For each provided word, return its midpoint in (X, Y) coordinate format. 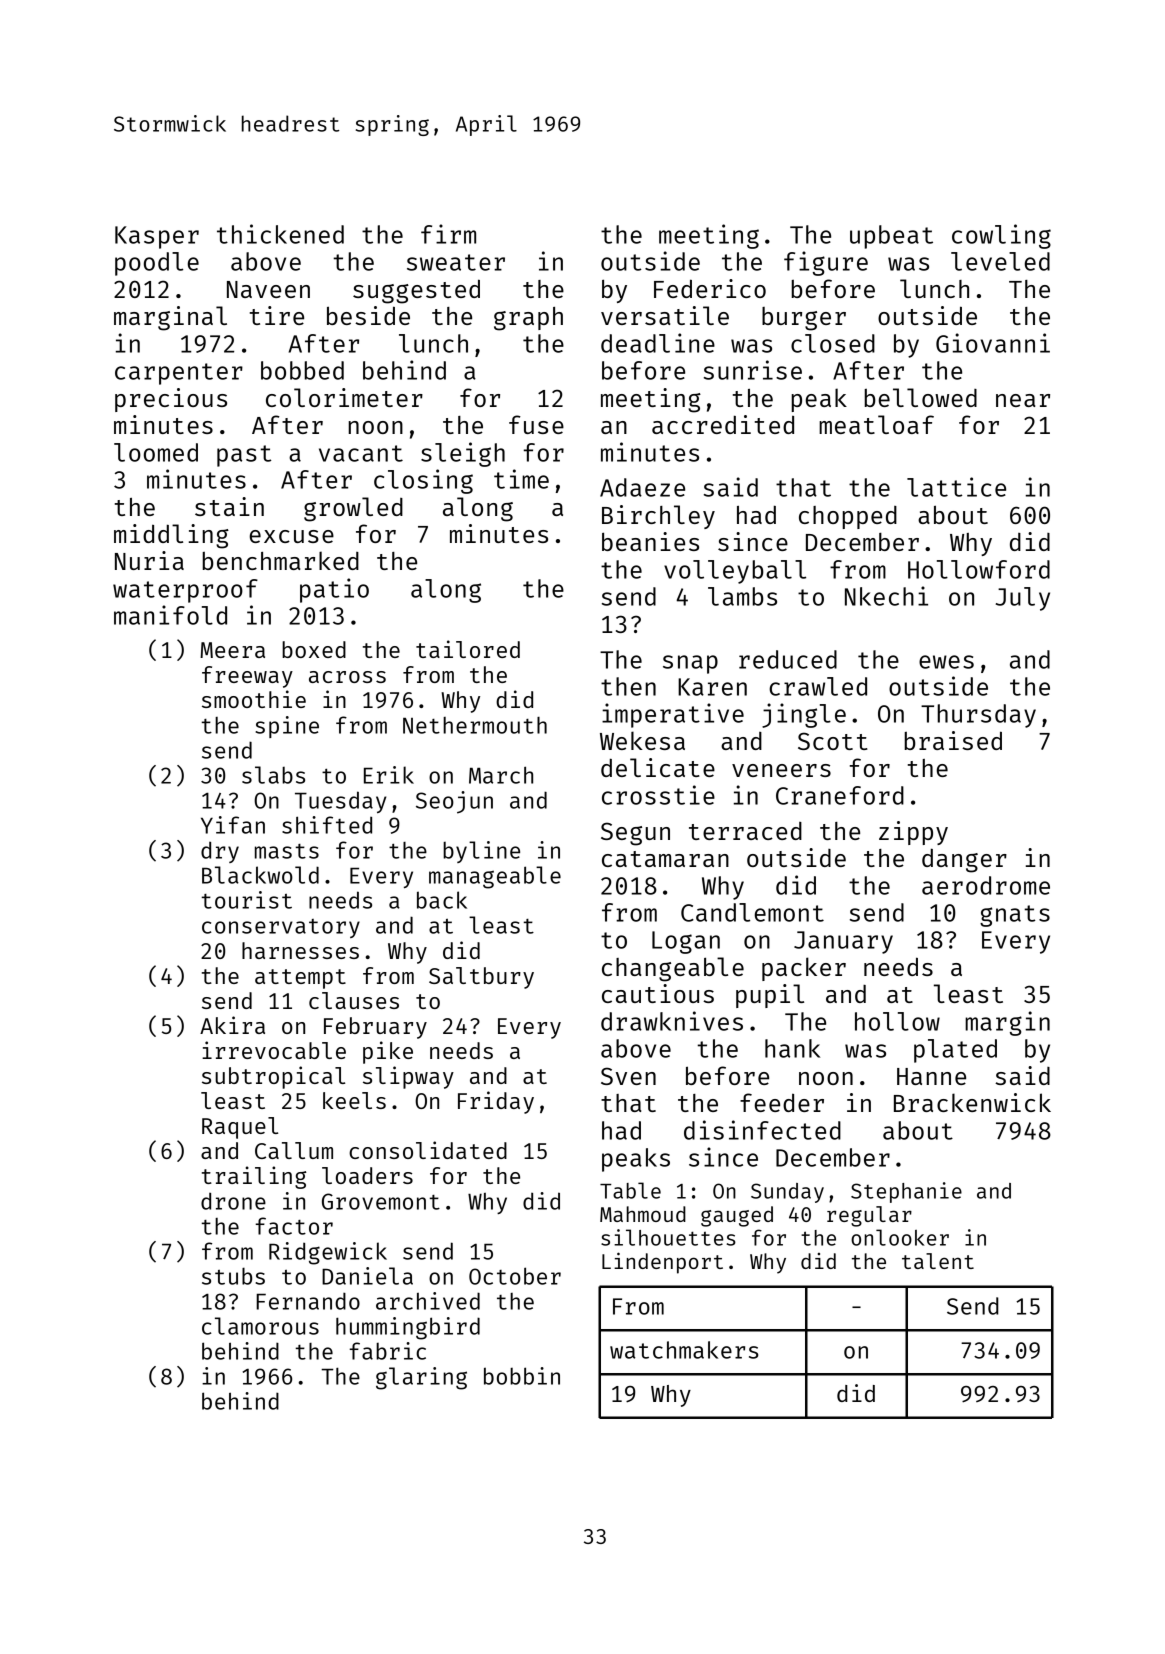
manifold (170, 615)
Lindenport (662, 1263)
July (1023, 599)
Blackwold (260, 875)
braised (953, 740)
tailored (468, 649)
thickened (280, 234)
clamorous (260, 1326)
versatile (665, 315)
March (501, 775)
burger (804, 319)
